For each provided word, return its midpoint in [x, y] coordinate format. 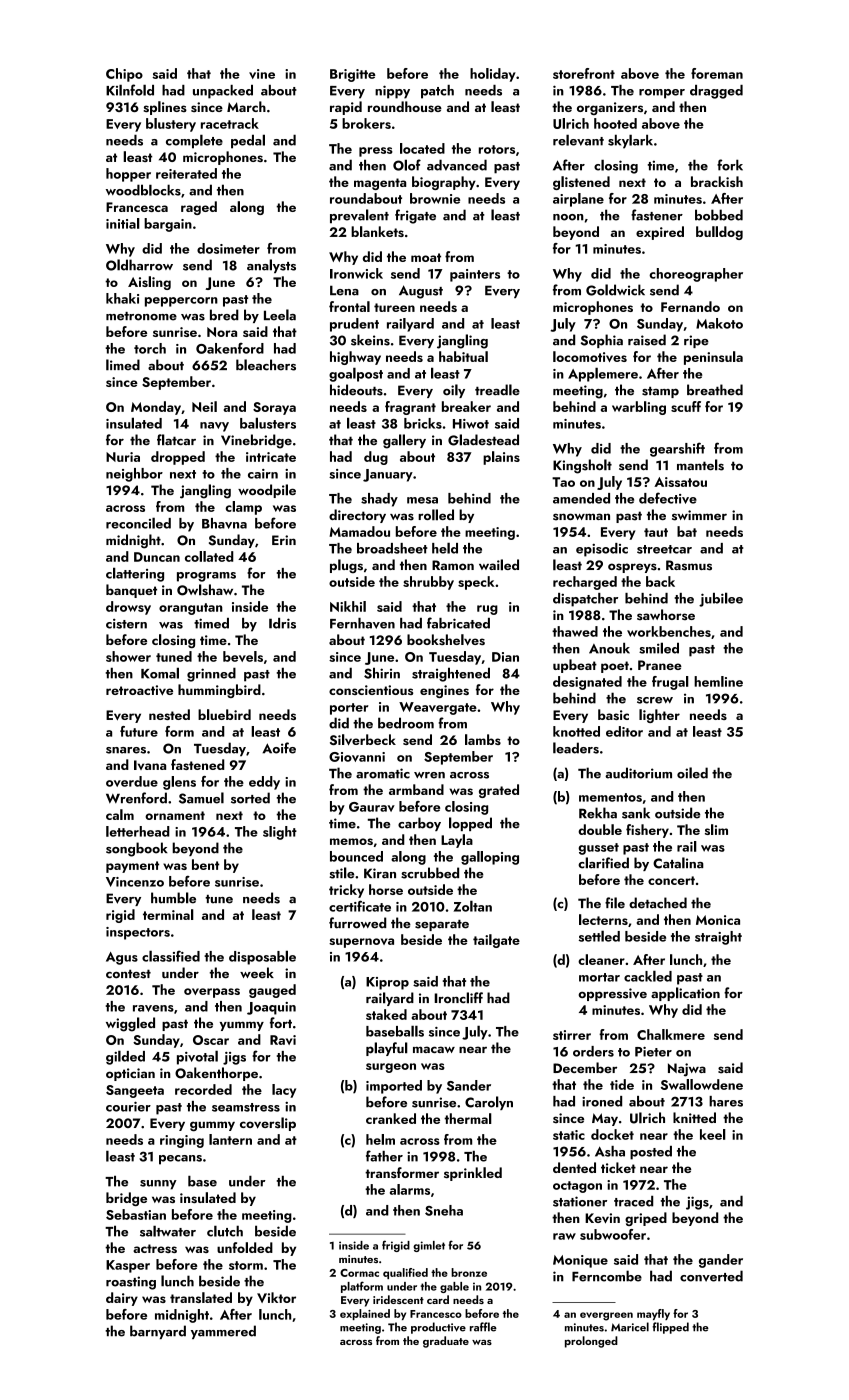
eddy [264, 783]
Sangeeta [135, 1091]
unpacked [223, 92]
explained [365, 1314]
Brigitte [353, 75]
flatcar [176, 440]
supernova [361, 943]
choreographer [696, 275]
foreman [717, 73]
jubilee [721, 599]
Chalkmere [671, 1034]
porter [349, 709]
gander [721, 1261]
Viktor [276, 1297]
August [421, 292]
